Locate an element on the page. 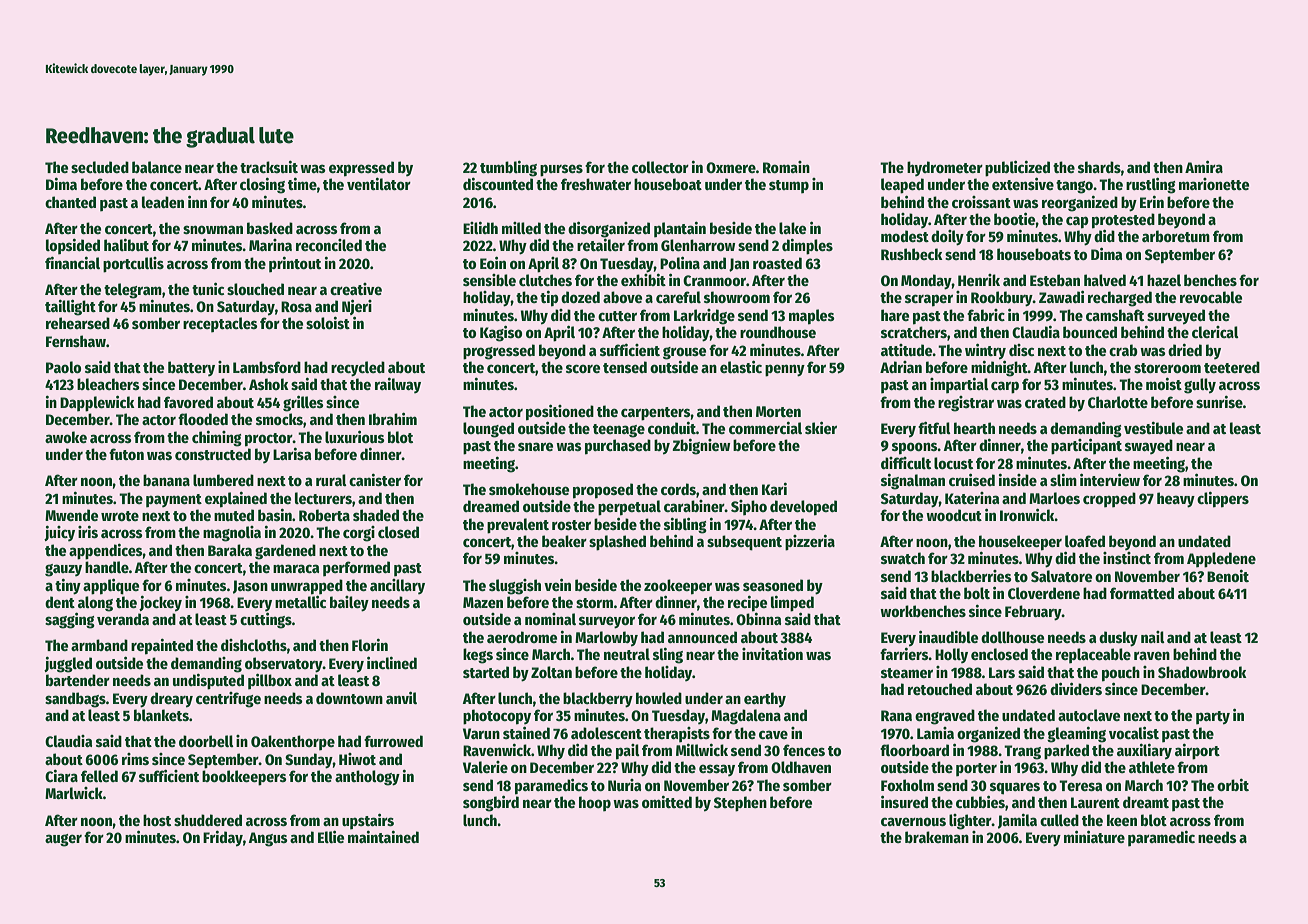 The height and width of the image is (924, 1308). dollhouse is located at coordinates (1012, 637).
